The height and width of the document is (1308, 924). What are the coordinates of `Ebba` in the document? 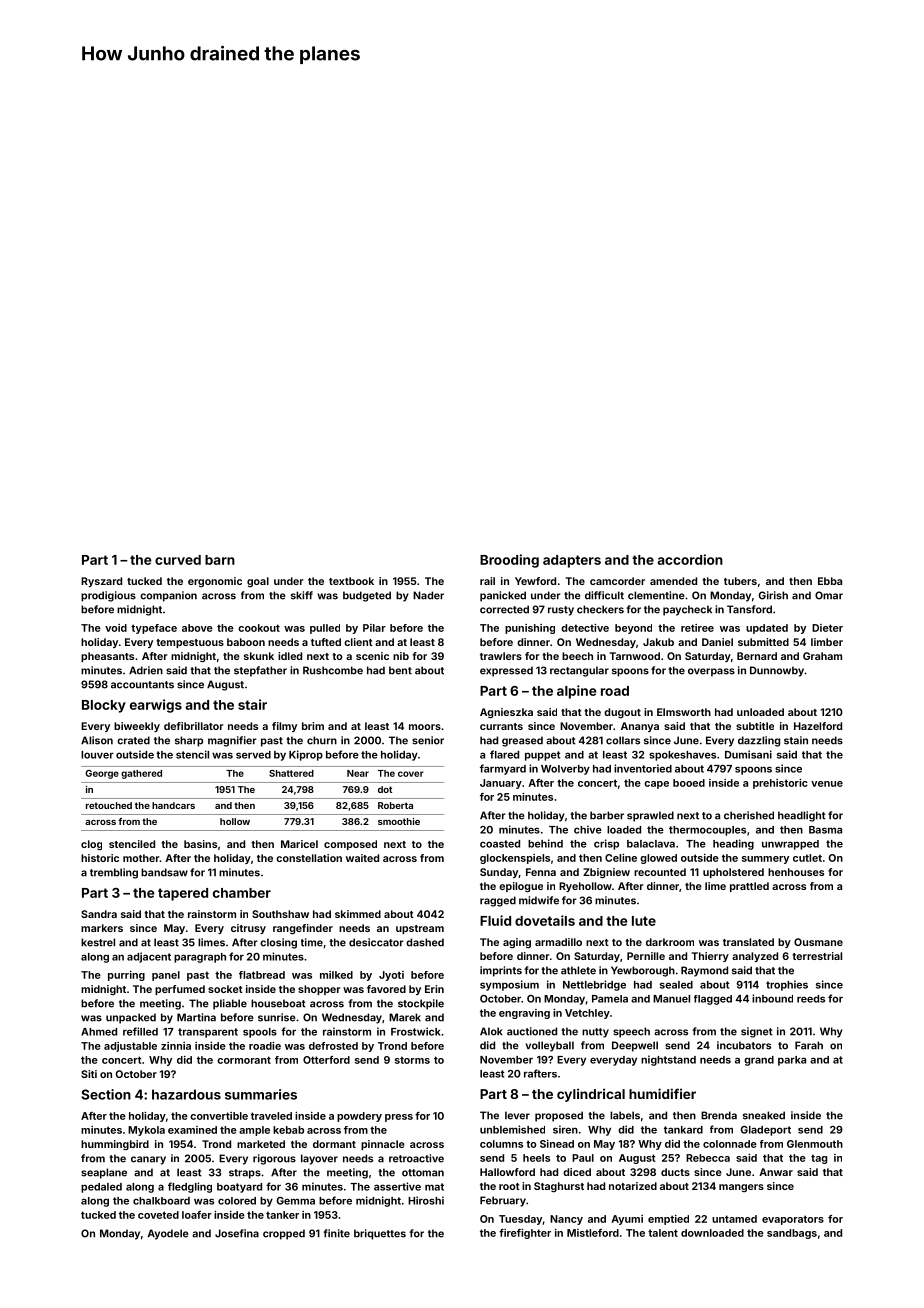 It's located at (830, 581).
